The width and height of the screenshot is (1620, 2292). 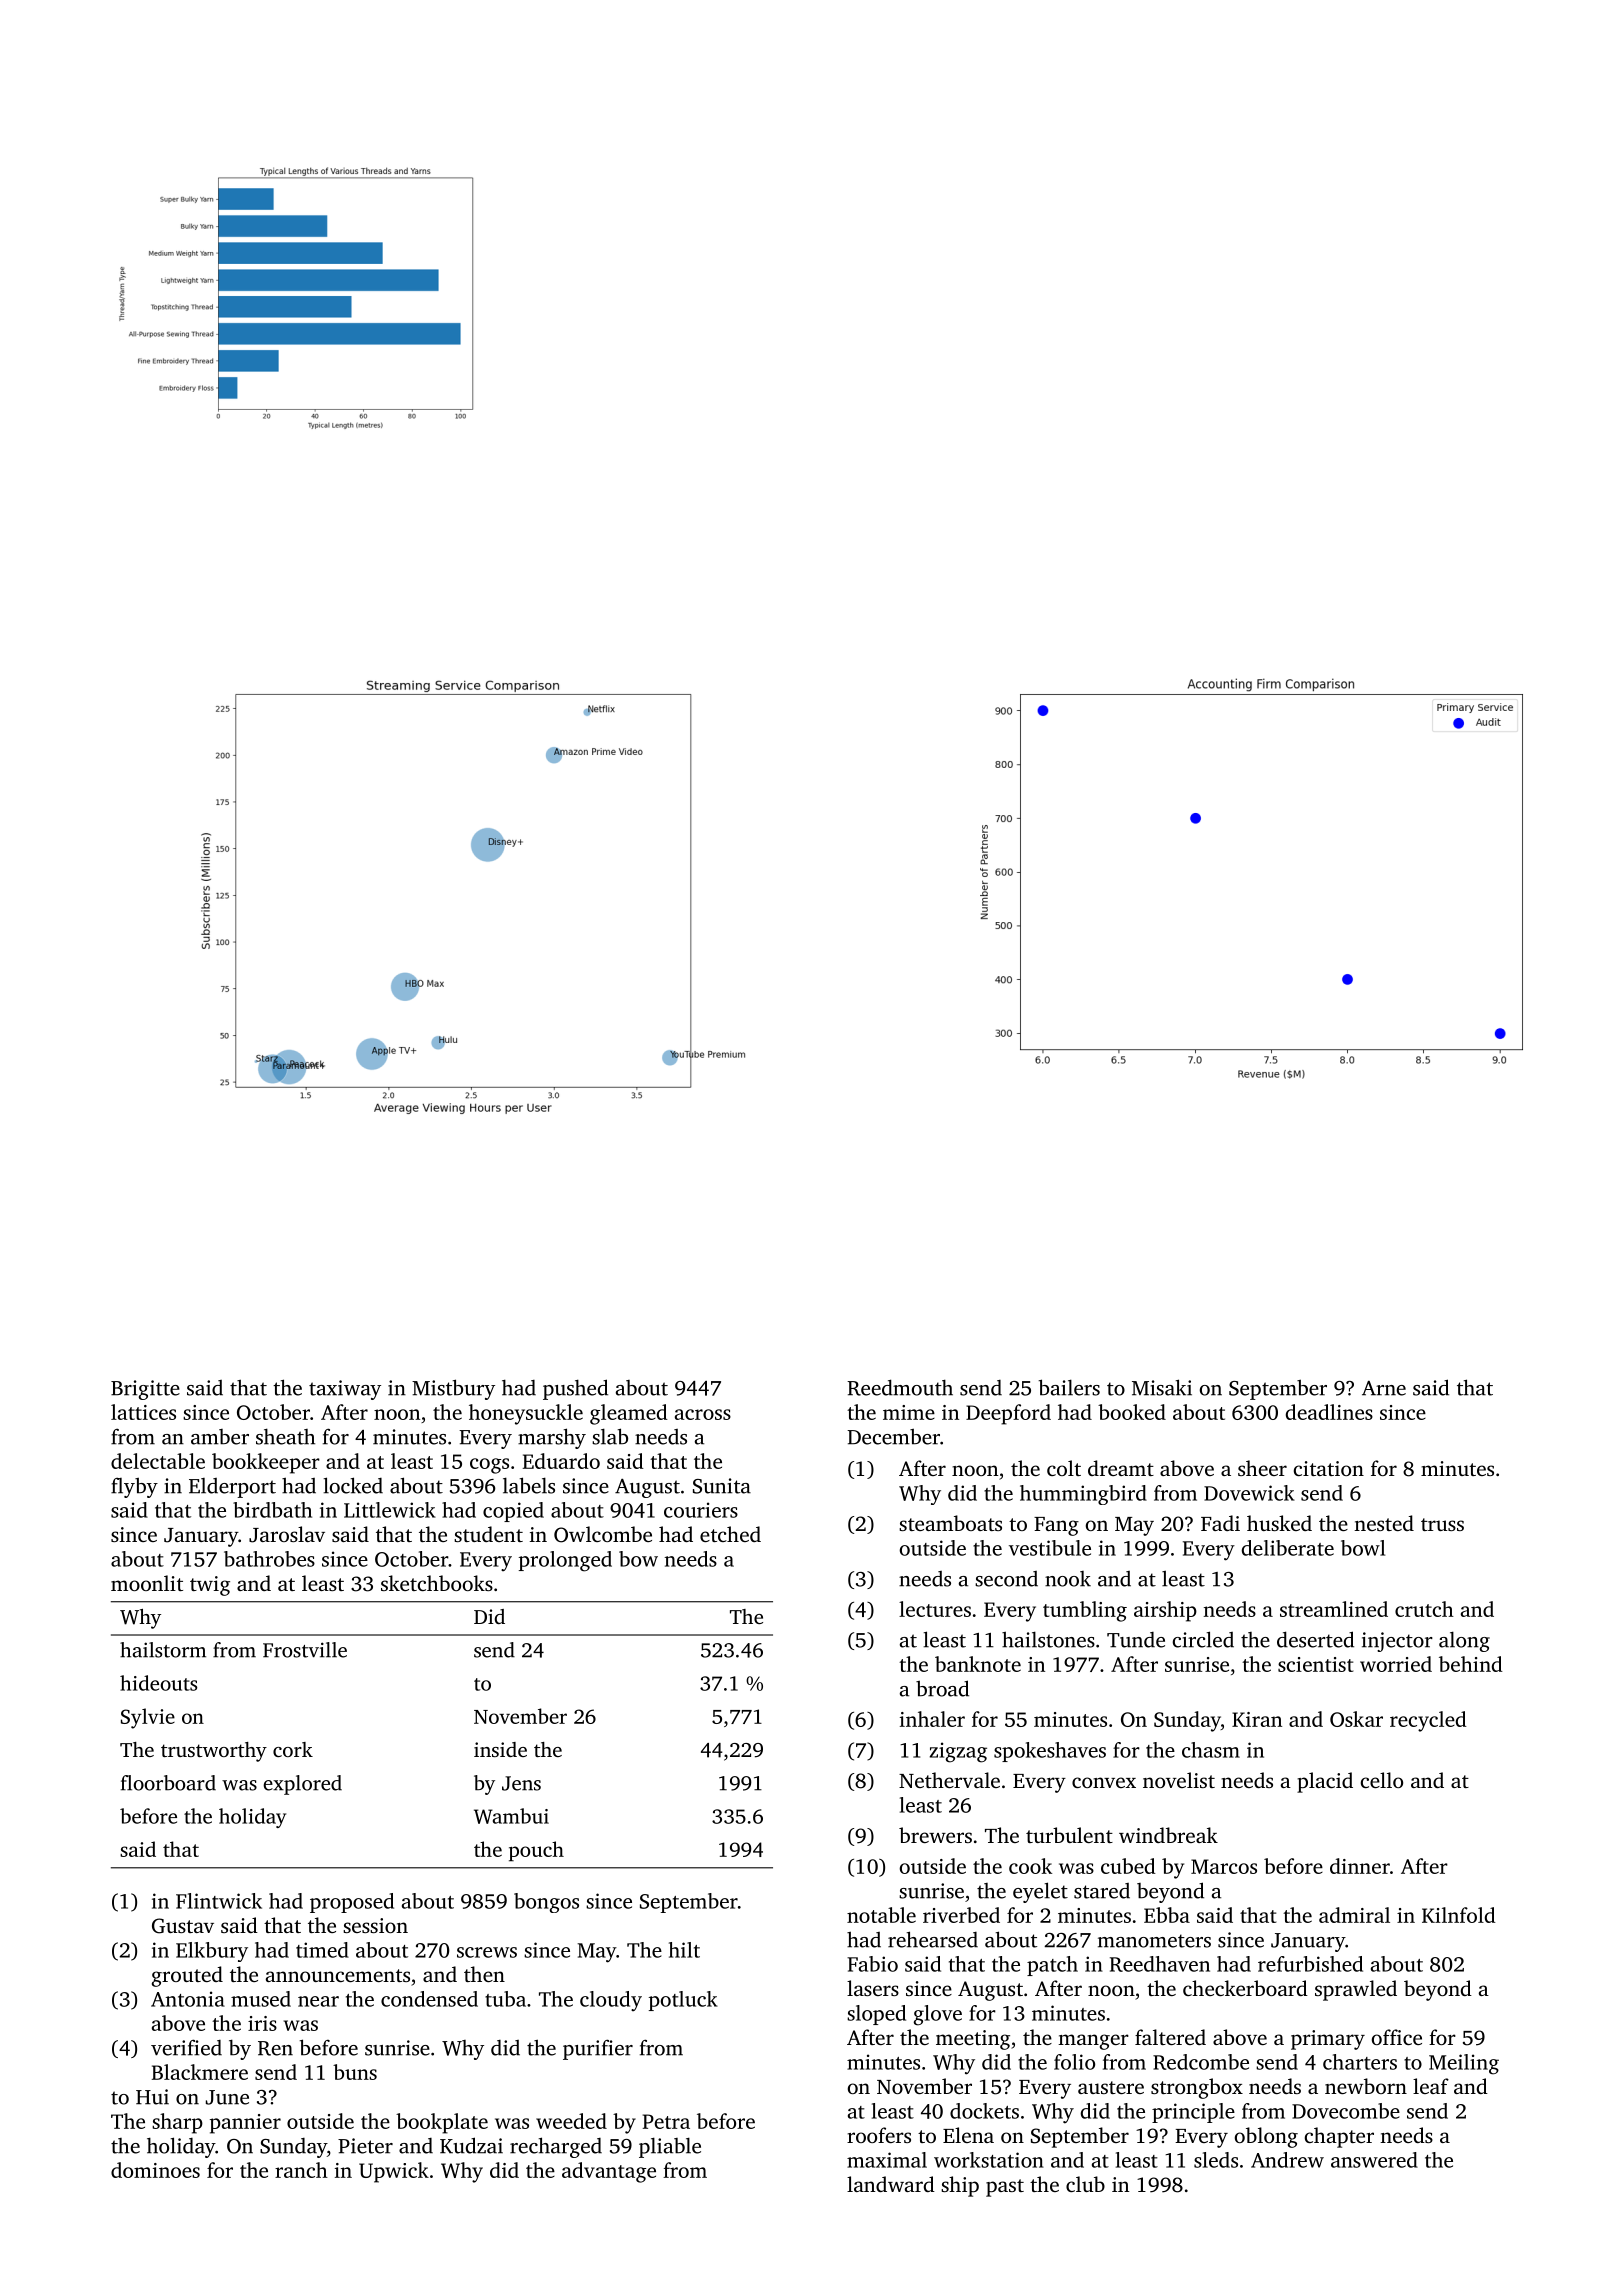 What do you see at coordinates (961, 1915) in the screenshot?
I see `riverbed` at bounding box center [961, 1915].
